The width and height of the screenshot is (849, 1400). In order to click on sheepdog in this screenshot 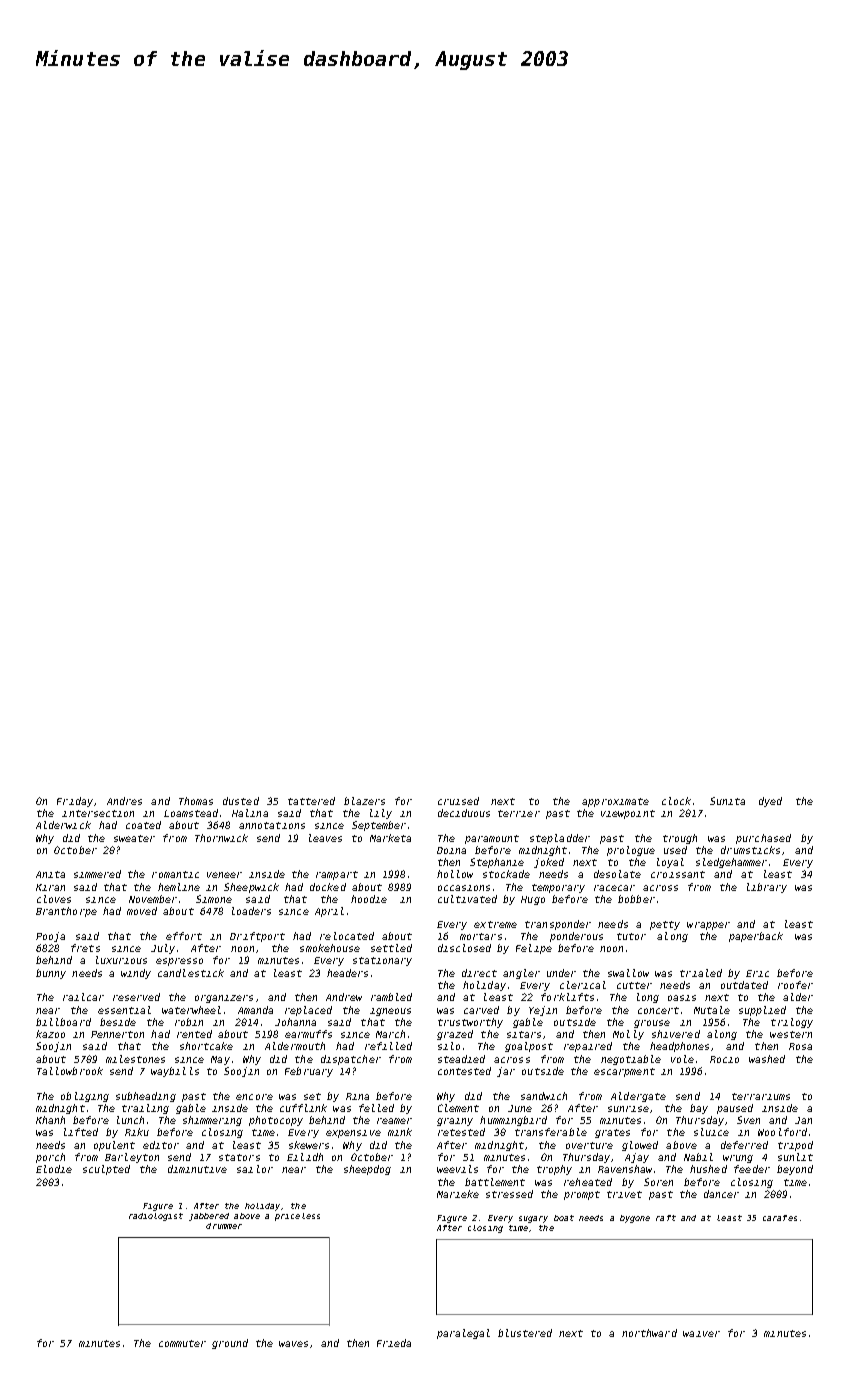, I will do `click(367, 1170)`.
